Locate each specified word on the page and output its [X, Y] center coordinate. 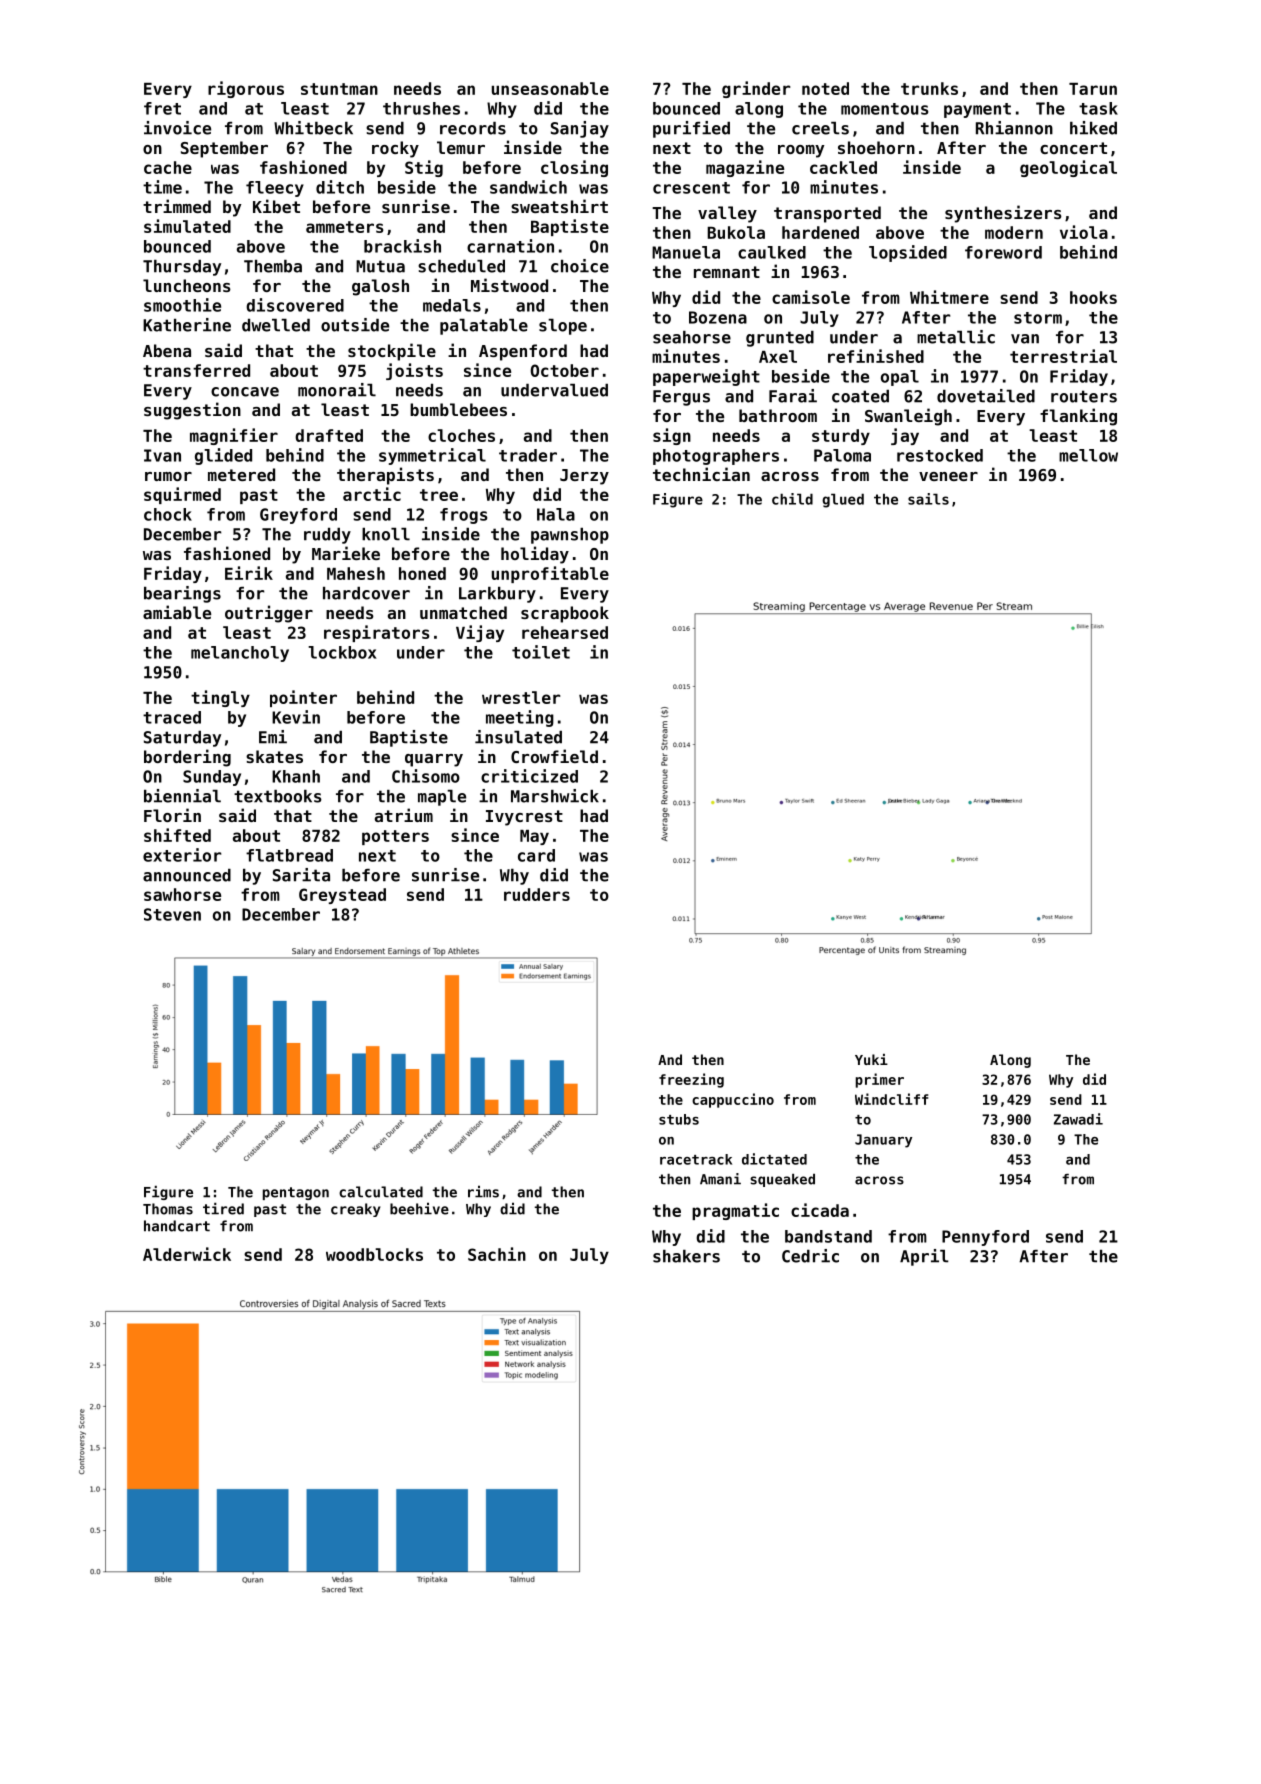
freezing [691, 1080]
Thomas [168, 1209]
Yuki [871, 1059]
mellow [1088, 455]
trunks [929, 88]
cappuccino [733, 1100]
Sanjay [580, 129]
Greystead [342, 896]
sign [672, 436]
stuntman [339, 89]
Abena [167, 350]
